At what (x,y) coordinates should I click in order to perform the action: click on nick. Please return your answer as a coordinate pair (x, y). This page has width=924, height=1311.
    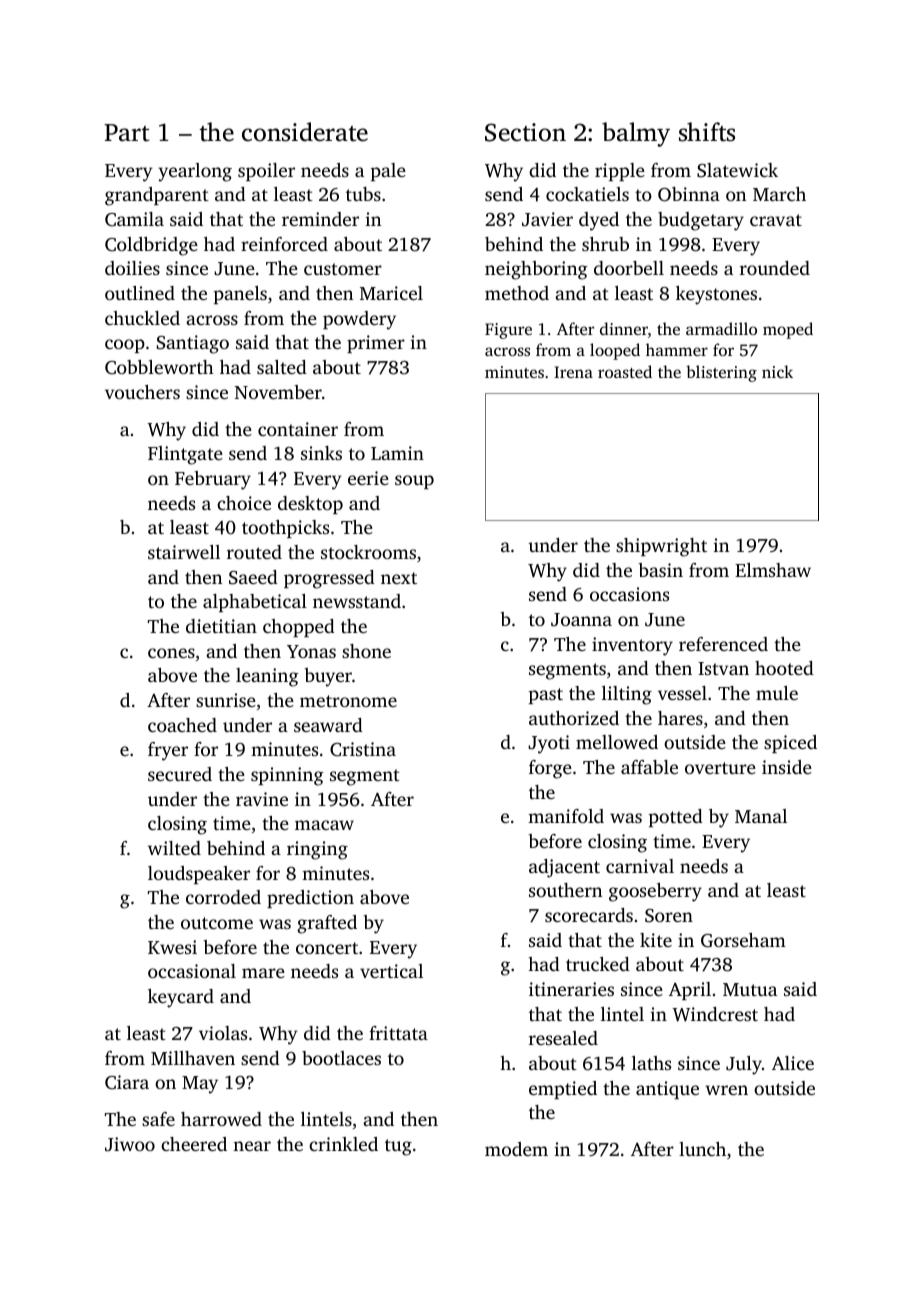
    Looking at the image, I should click on (777, 371).
